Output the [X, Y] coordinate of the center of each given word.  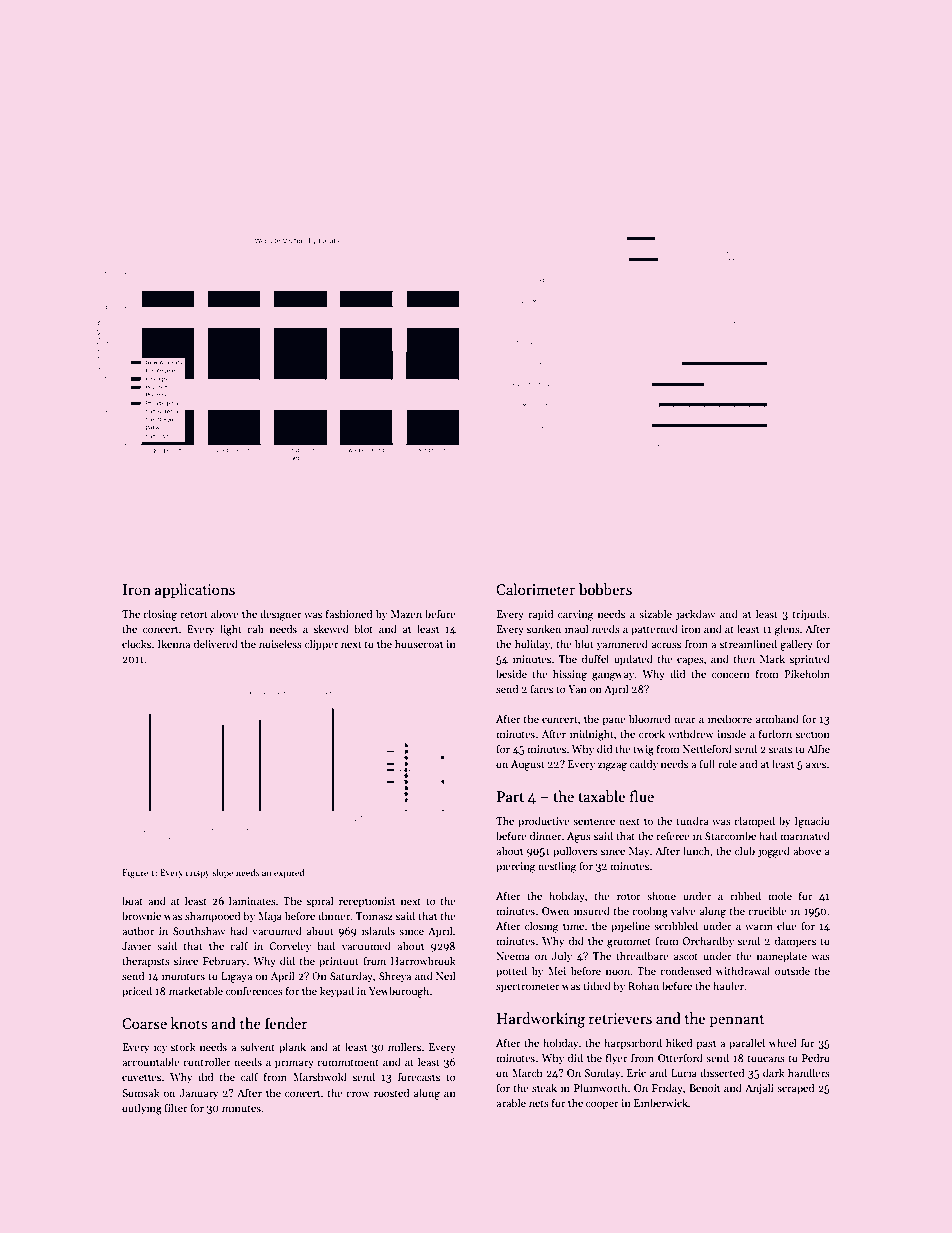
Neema [513, 956]
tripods [810, 615]
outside [792, 970]
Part [510, 796]
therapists [146, 962]
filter [176, 1107]
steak [544, 1087]
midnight [592, 735]
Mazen [406, 614]
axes [816, 765]
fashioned [349, 613]
